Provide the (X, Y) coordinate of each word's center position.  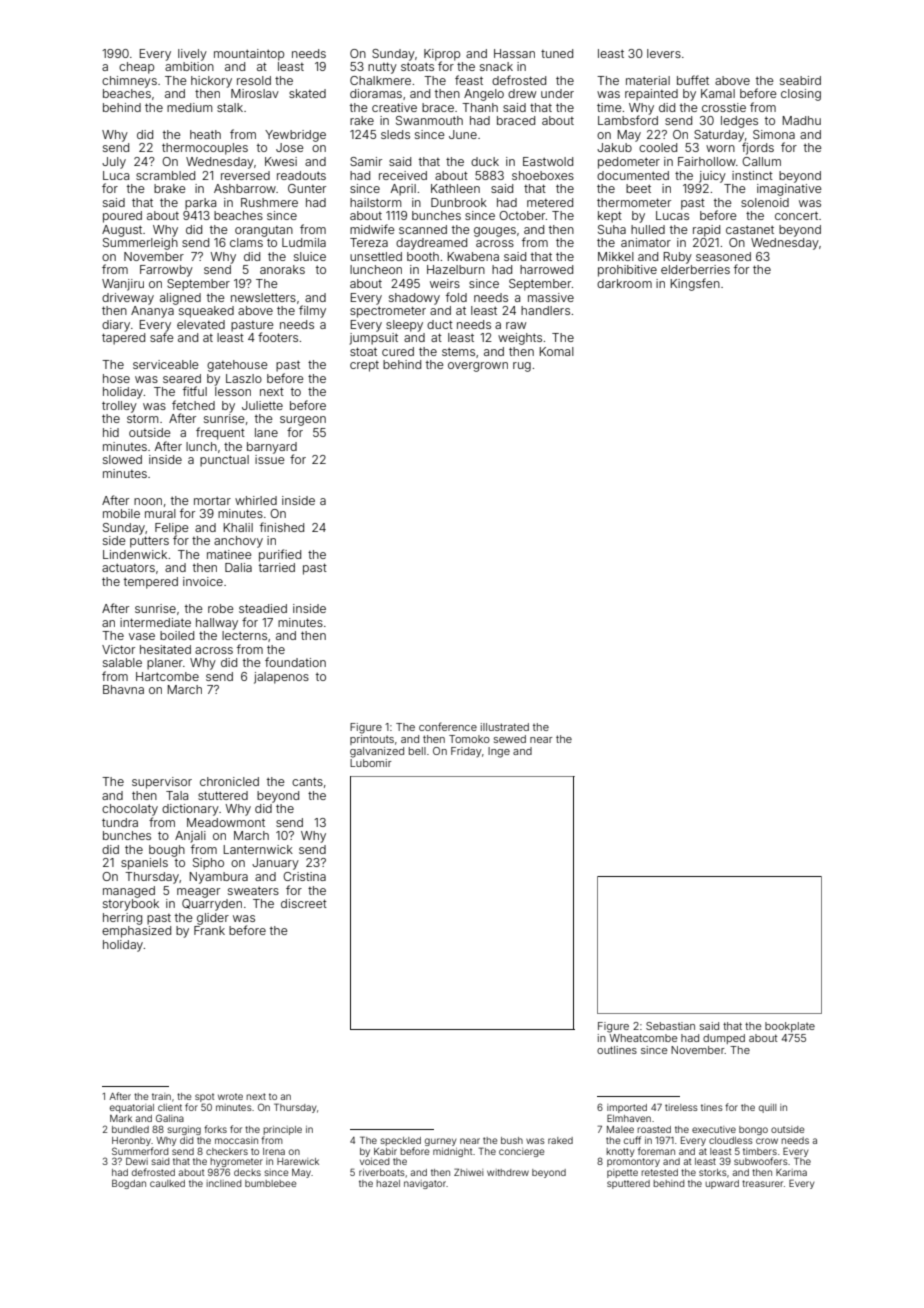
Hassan (514, 53)
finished (282, 527)
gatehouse (237, 366)
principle (282, 1130)
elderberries (695, 269)
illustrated (505, 727)
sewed (510, 739)
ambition (189, 66)
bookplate (790, 1027)
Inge (499, 752)
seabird (800, 80)
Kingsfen (695, 284)
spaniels (144, 864)
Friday (466, 752)
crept (364, 366)
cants (307, 781)
